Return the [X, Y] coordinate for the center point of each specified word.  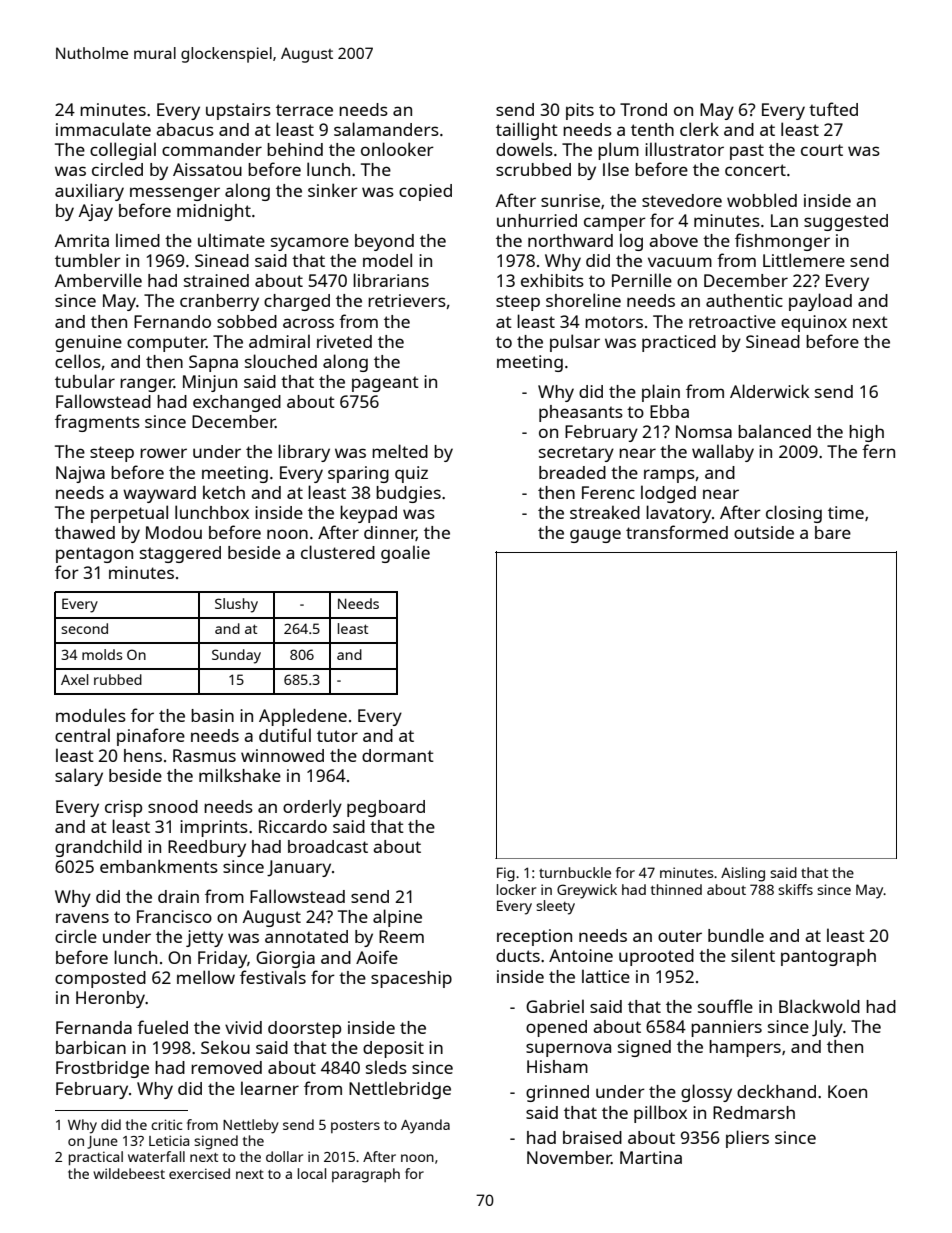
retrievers [407, 300]
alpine [397, 918]
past [747, 152]
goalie [405, 554]
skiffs [795, 889]
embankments [159, 866]
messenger [175, 194]
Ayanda [425, 1126]
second [84, 628]
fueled [162, 1027]
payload [820, 302]
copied [425, 192]
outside [764, 532]
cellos [78, 361]
